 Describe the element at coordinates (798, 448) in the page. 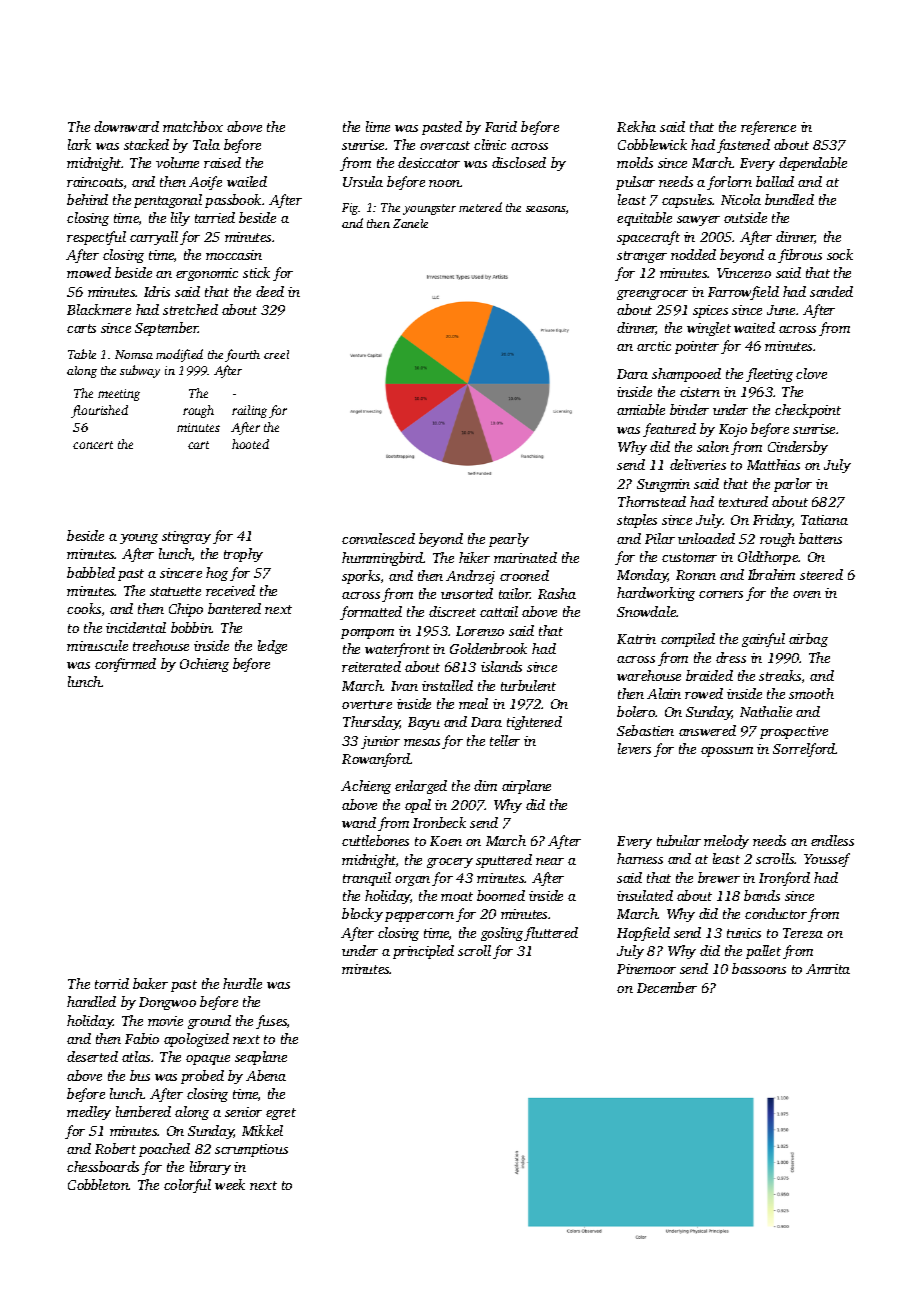

I see `Cindersby` at that location.
